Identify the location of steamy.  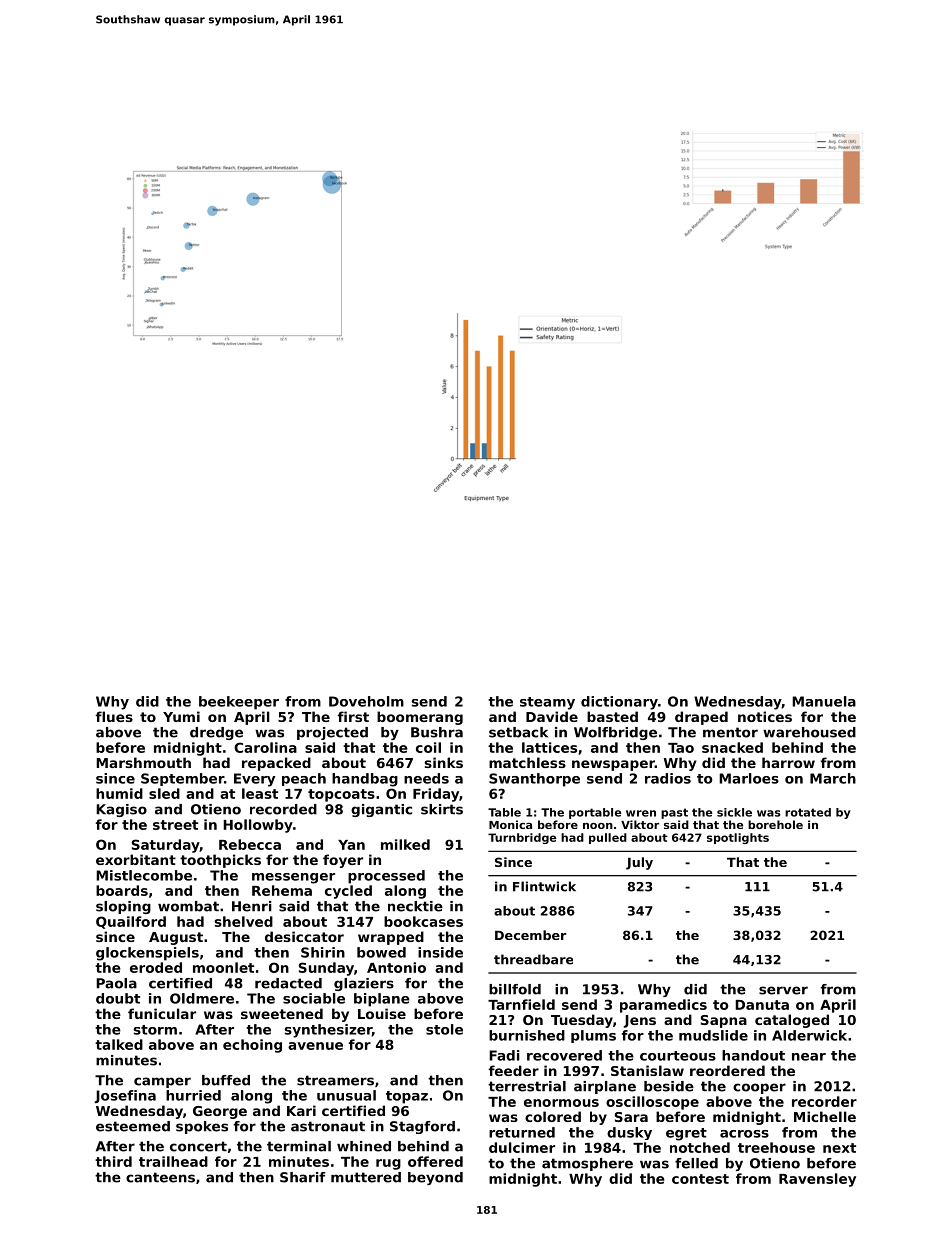
(547, 703).
